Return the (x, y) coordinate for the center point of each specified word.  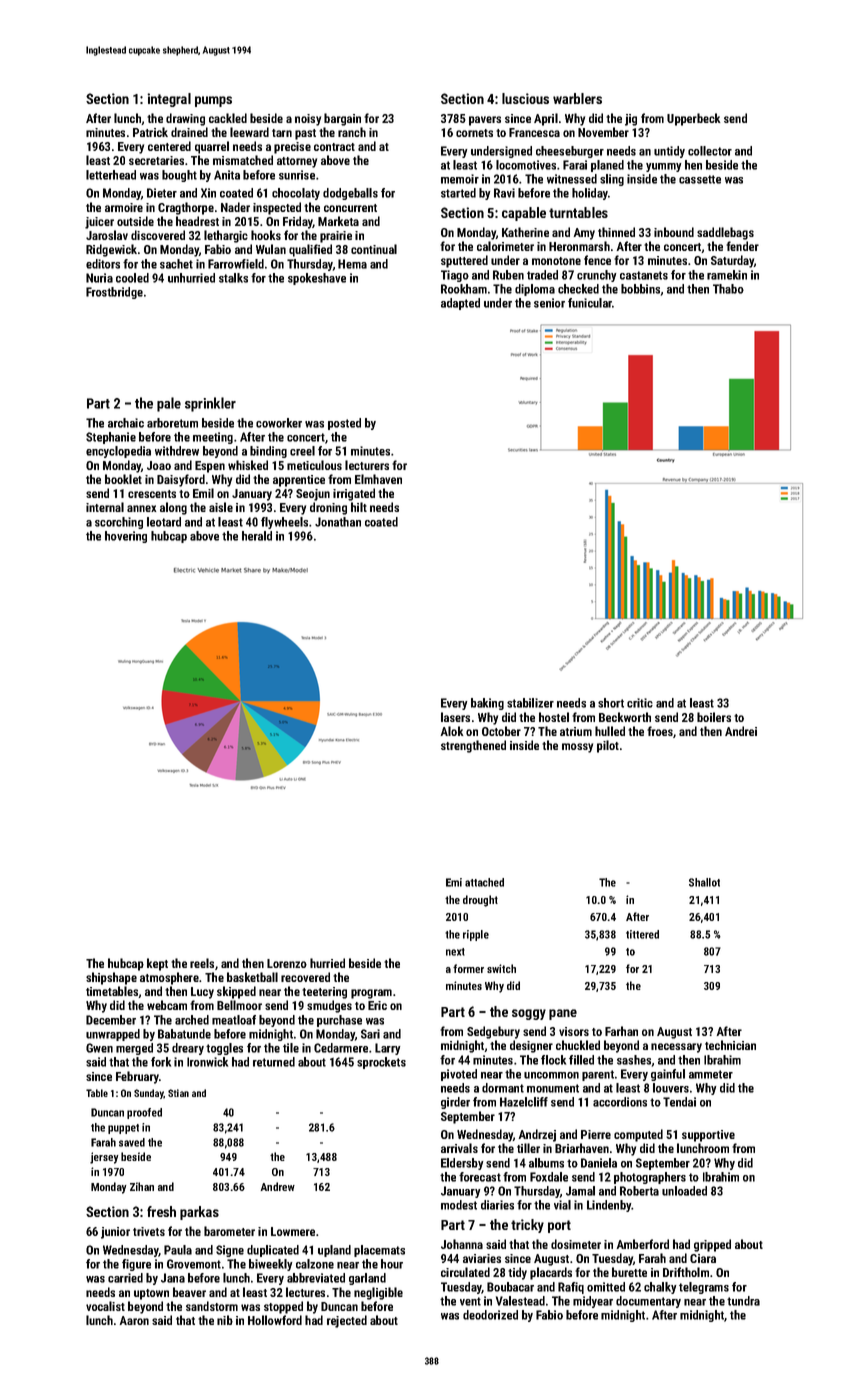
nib (225, 1320)
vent (470, 1301)
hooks (266, 235)
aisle (221, 507)
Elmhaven (378, 479)
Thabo (728, 289)
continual (374, 249)
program (371, 994)
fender (742, 246)
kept (157, 964)
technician (730, 1045)
